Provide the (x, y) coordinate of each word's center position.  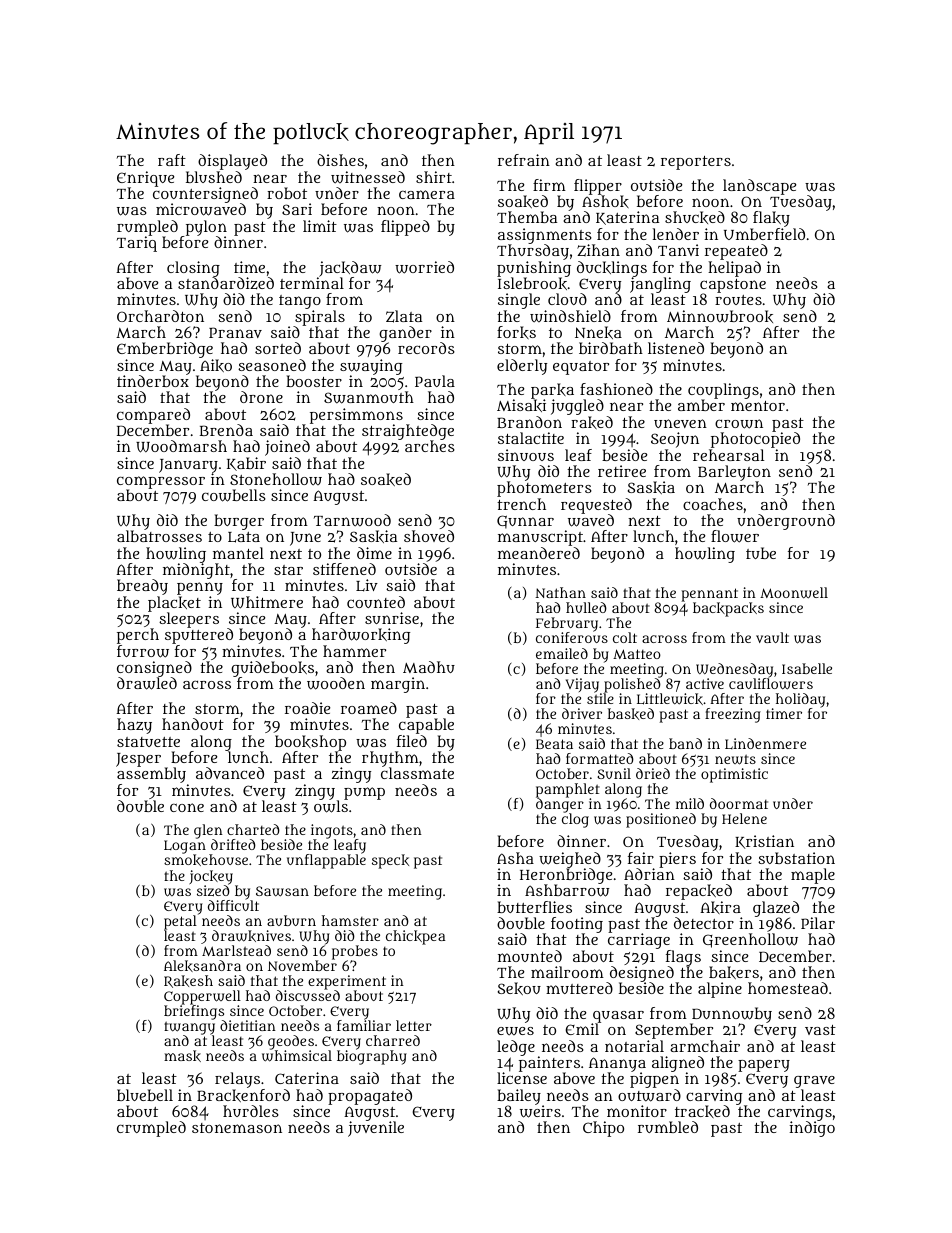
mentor (758, 406)
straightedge (408, 432)
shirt (434, 177)
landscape (759, 187)
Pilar (818, 923)
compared (153, 416)
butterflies (534, 907)
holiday (800, 700)
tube (761, 553)
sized (213, 890)
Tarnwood (352, 520)
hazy (134, 726)
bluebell (145, 1095)
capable (426, 726)
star (288, 570)
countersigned (206, 195)
